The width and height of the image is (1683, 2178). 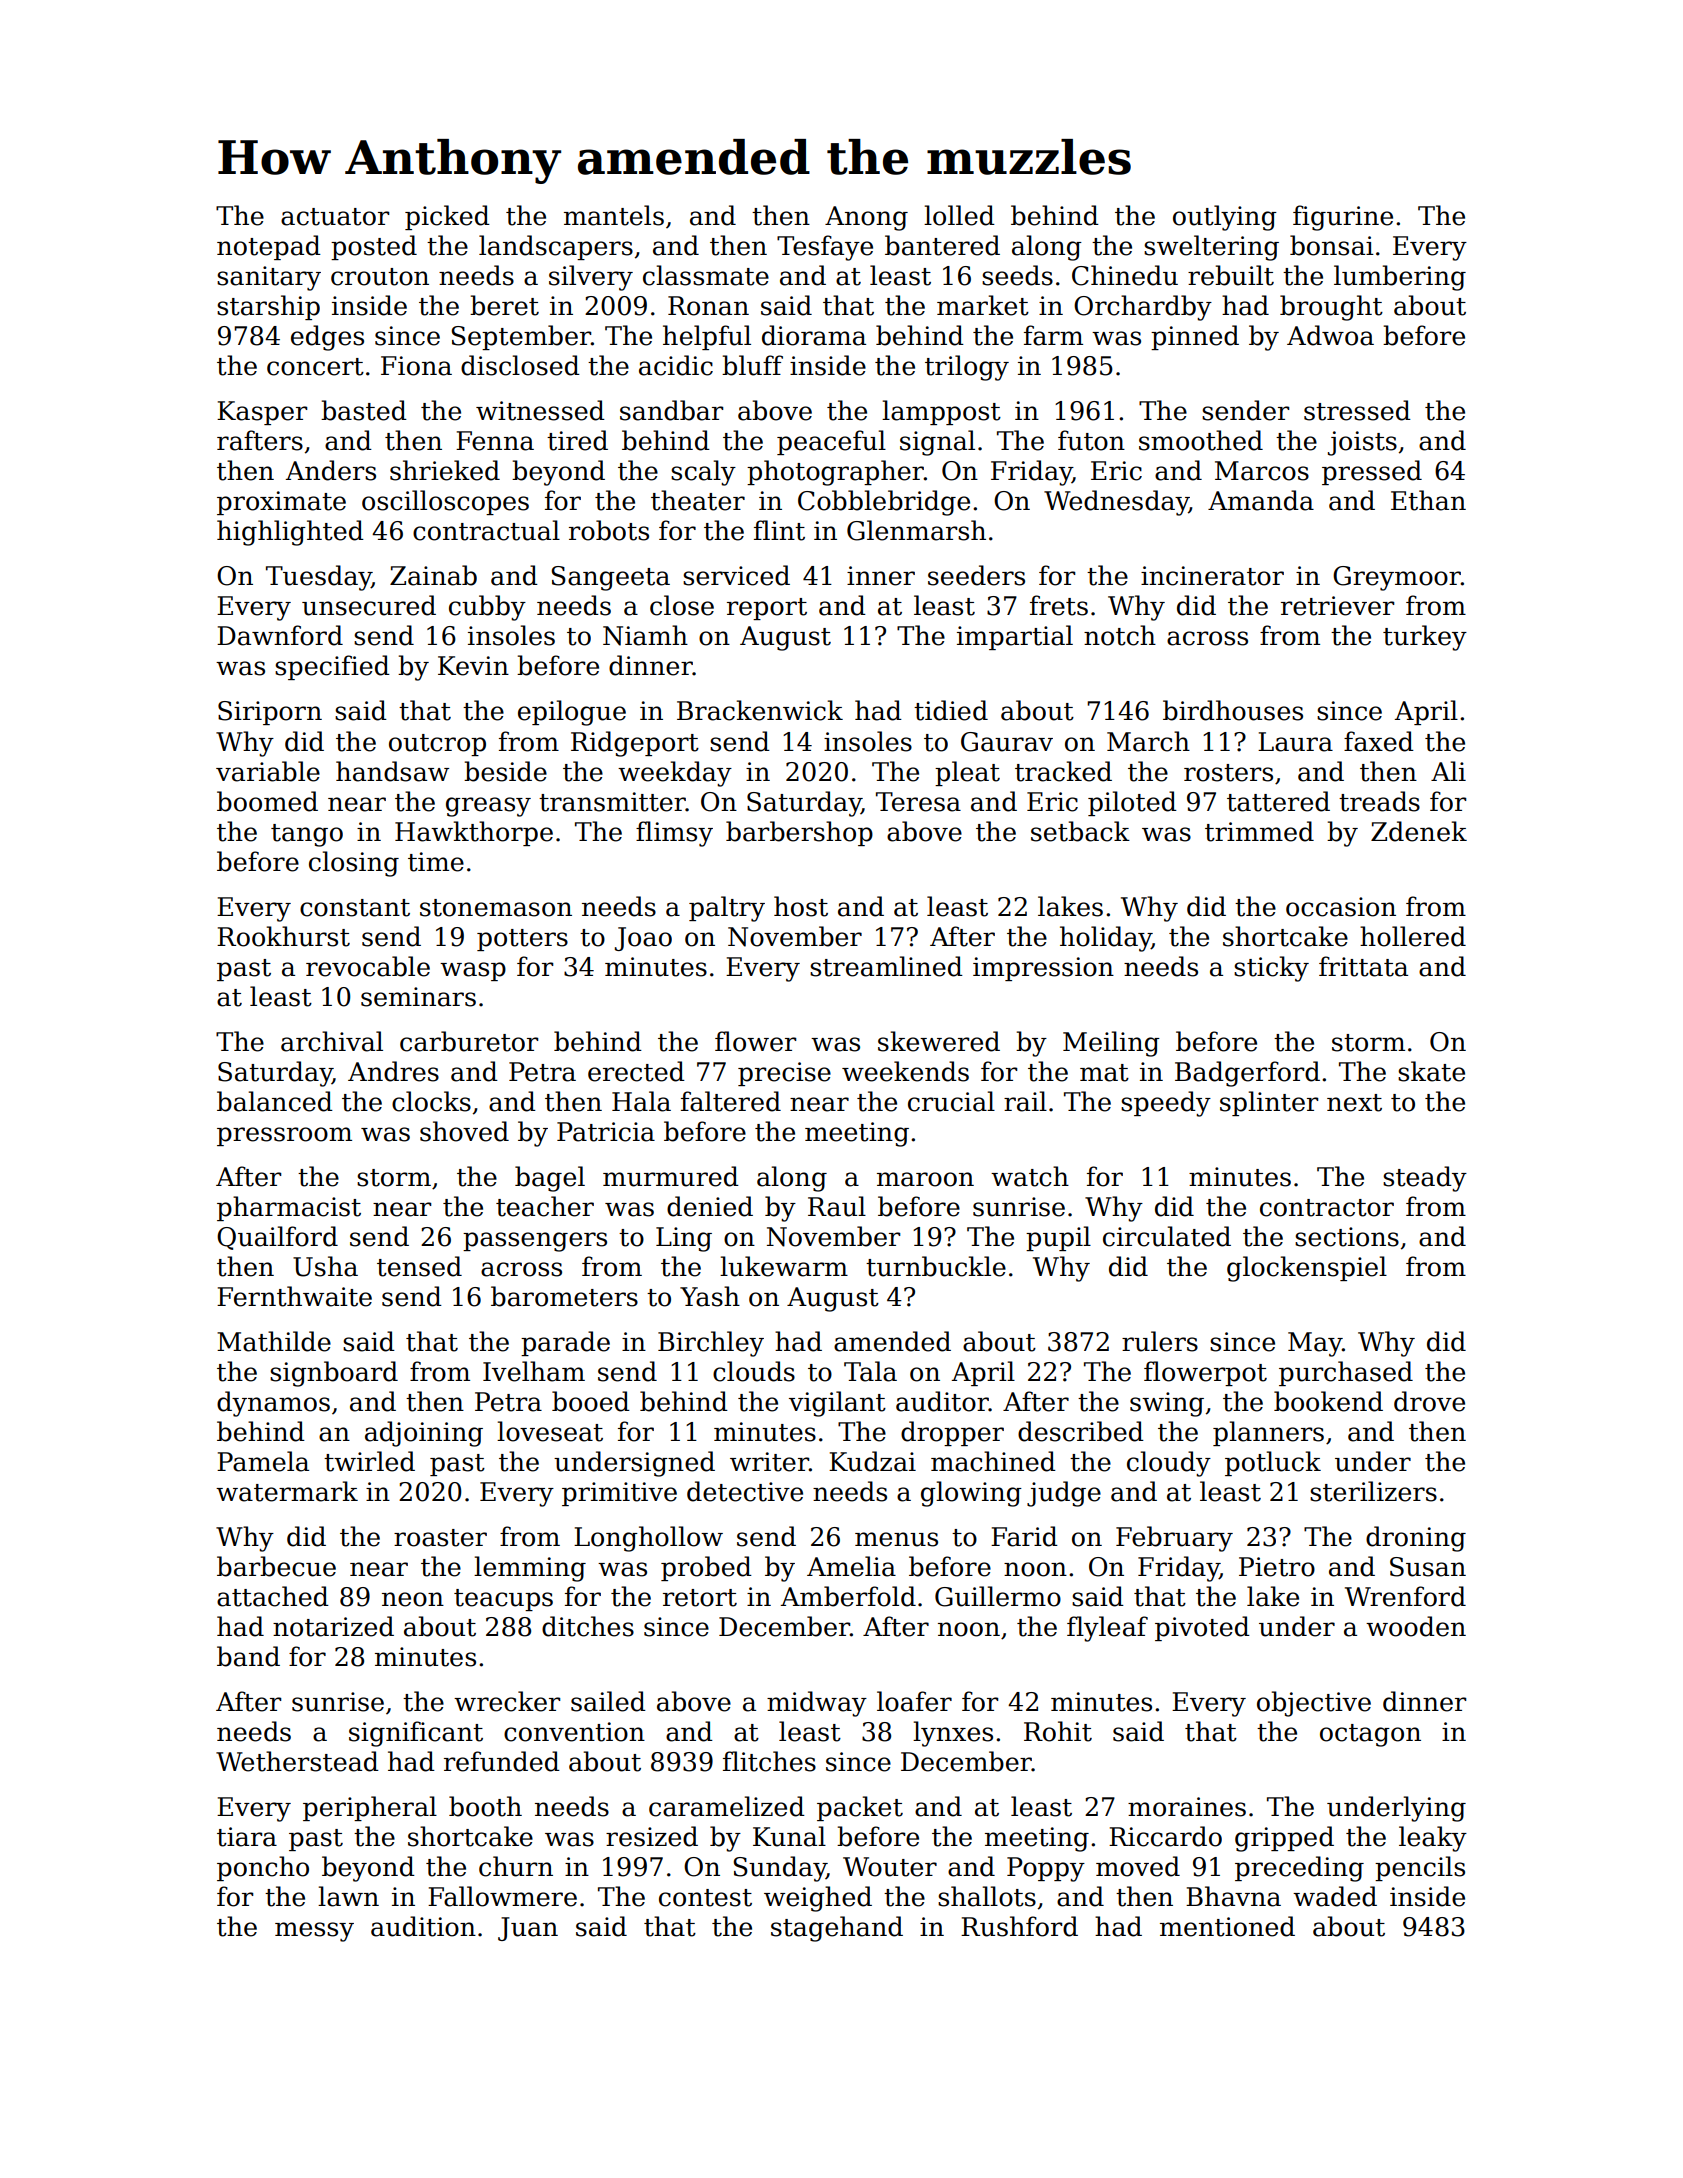 I want to click on Usha, so click(x=325, y=1266).
